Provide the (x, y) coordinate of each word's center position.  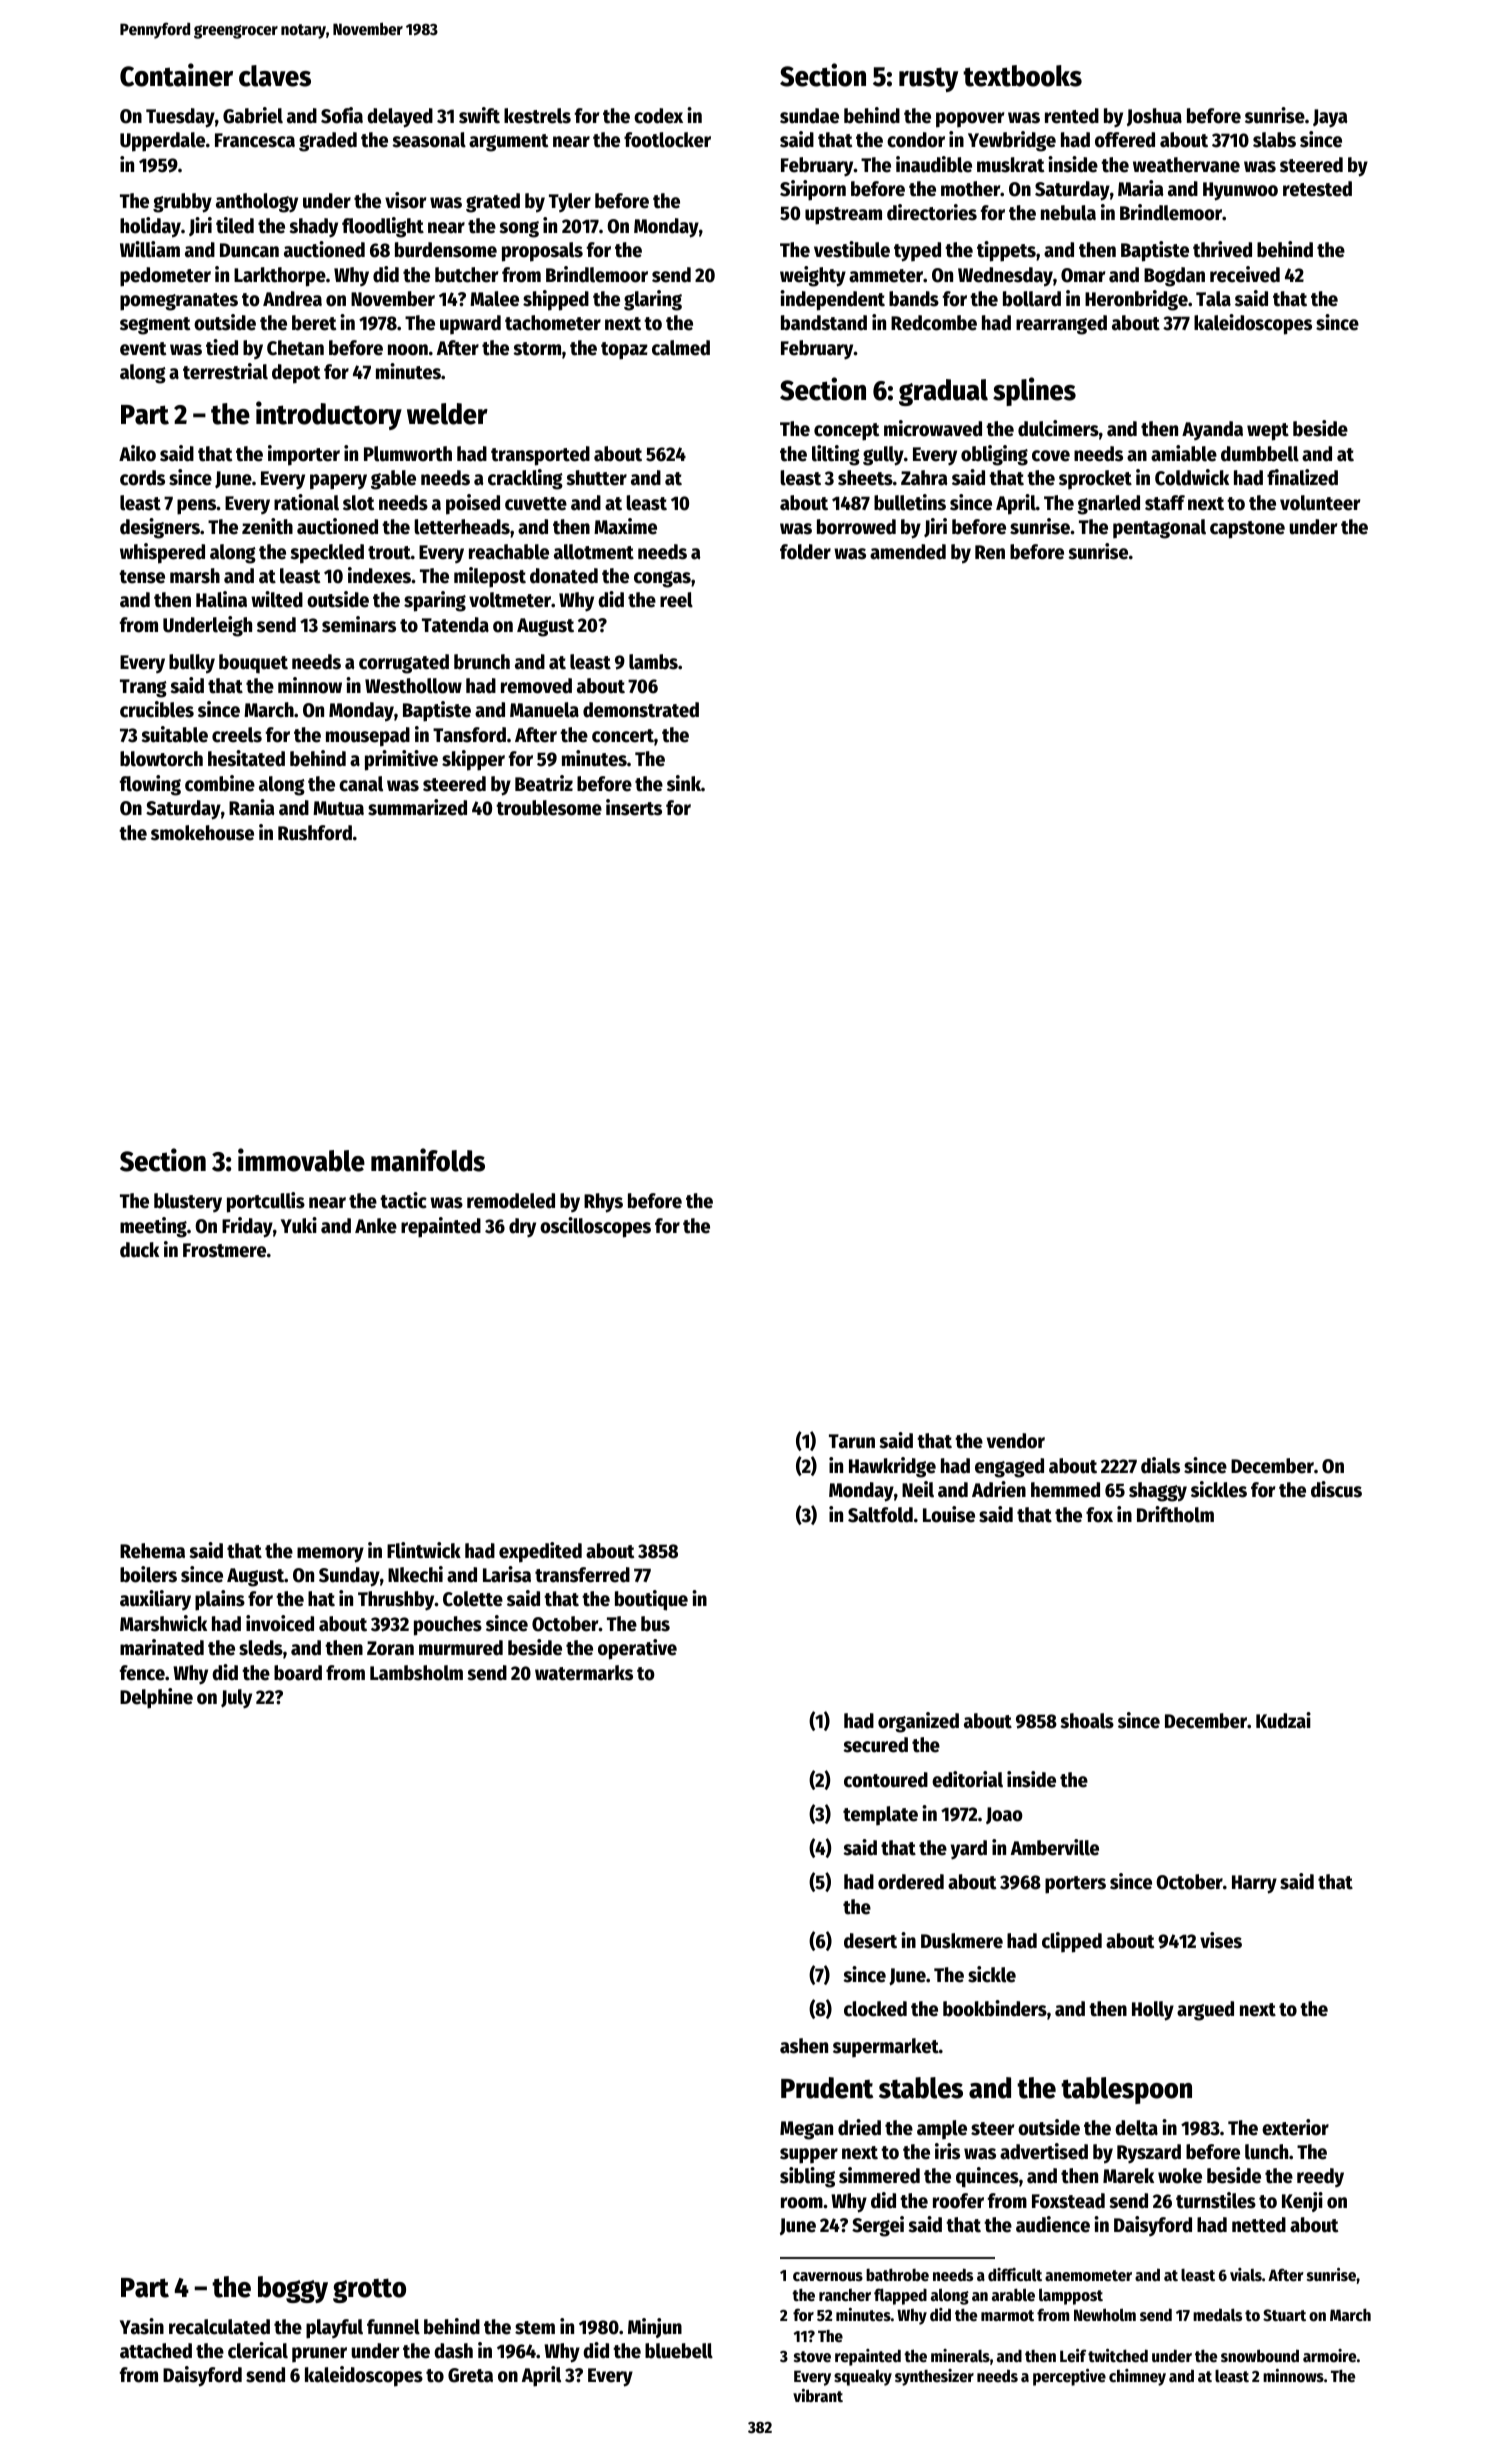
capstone (1247, 530)
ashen (804, 2046)
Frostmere (224, 1250)
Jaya (1330, 118)
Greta (470, 2375)
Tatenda (455, 625)
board (298, 1673)
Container (176, 75)
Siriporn (813, 190)
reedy (1320, 2177)
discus (1336, 1489)
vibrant (818, 2395)
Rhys (603, 1203)
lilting (836, 455)
